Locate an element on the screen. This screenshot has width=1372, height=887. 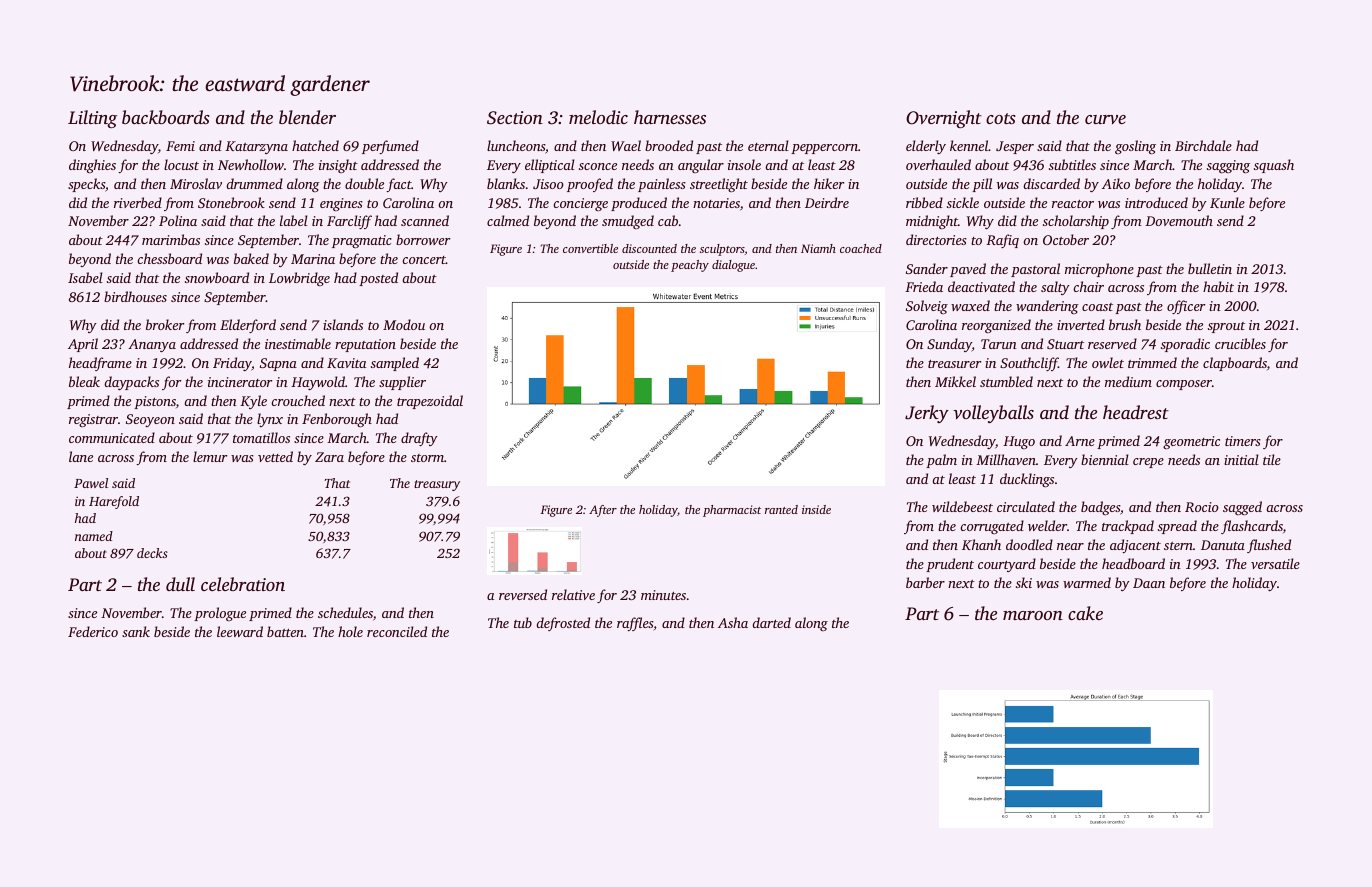
double is located at coordinates (364, 183).
